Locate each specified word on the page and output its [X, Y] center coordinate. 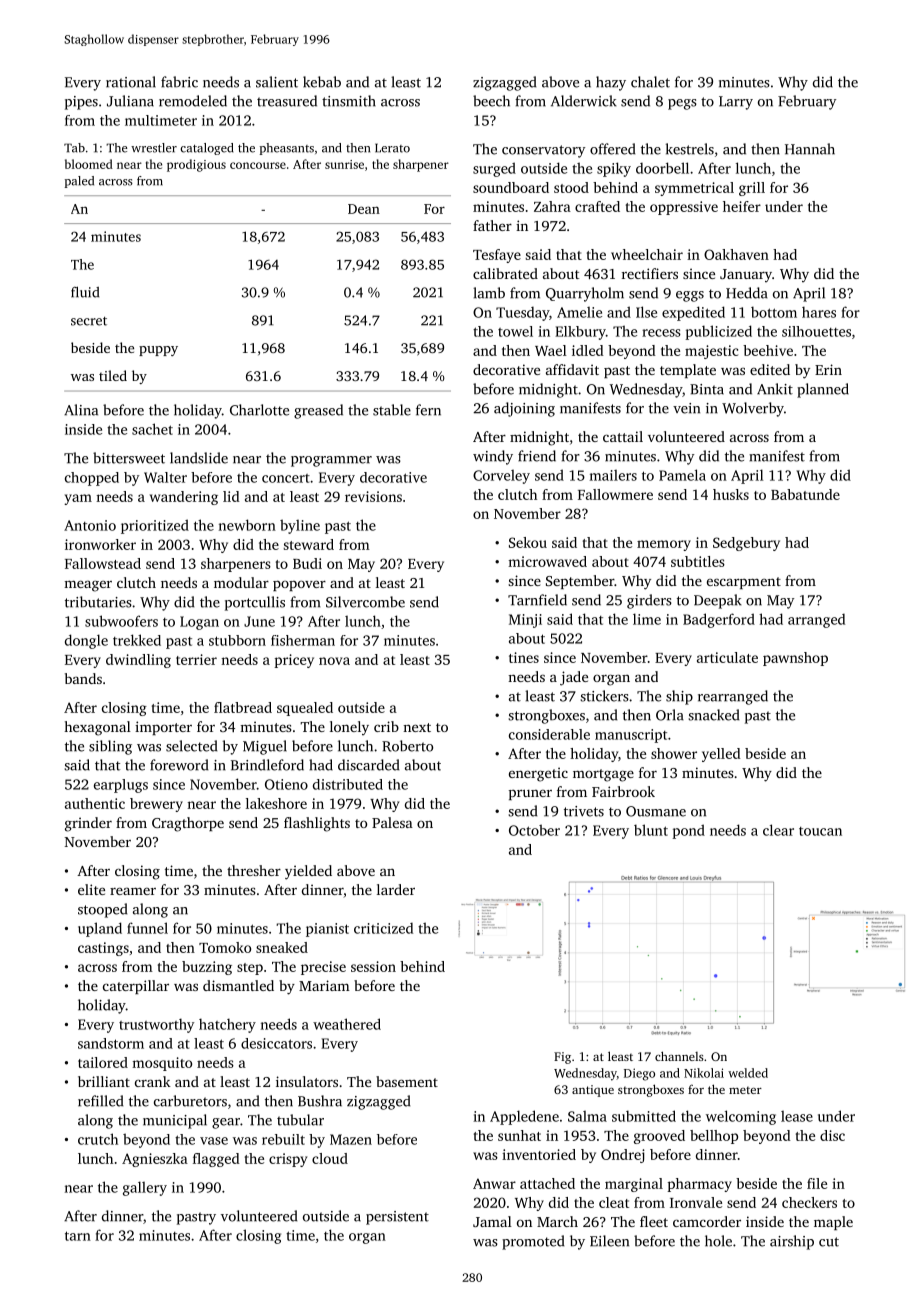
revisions [373, 496]
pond [688, 831]
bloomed [89, 164]
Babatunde [805, 494]
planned [823, 390]
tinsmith [349, 101]
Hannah [810, 149]
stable [392, 410]
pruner [530, 794]
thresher [254, 870]
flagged [216, 1160]
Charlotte [259, 410]
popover [299, 585]
